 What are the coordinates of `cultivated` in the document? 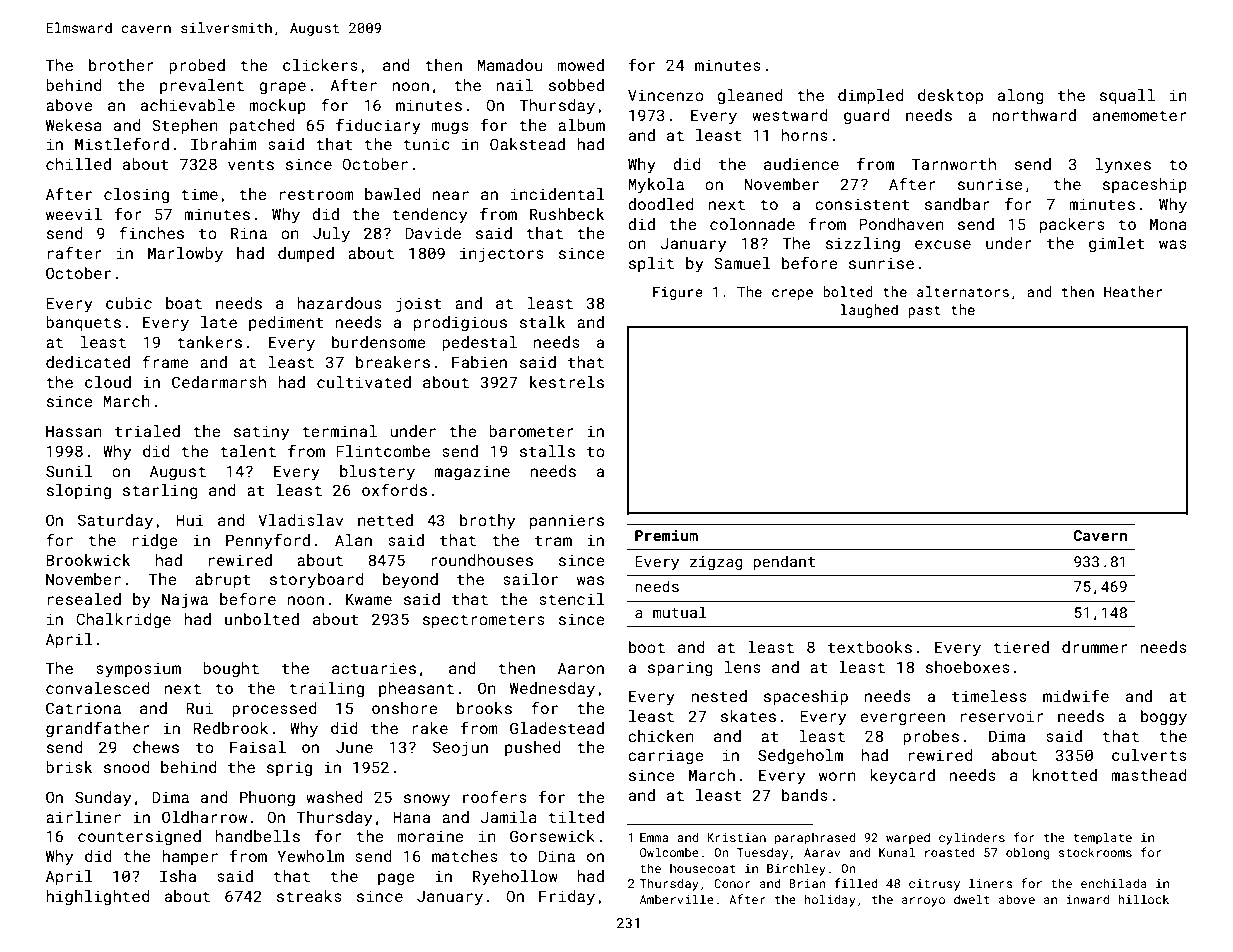 It's located at (364, 382).
